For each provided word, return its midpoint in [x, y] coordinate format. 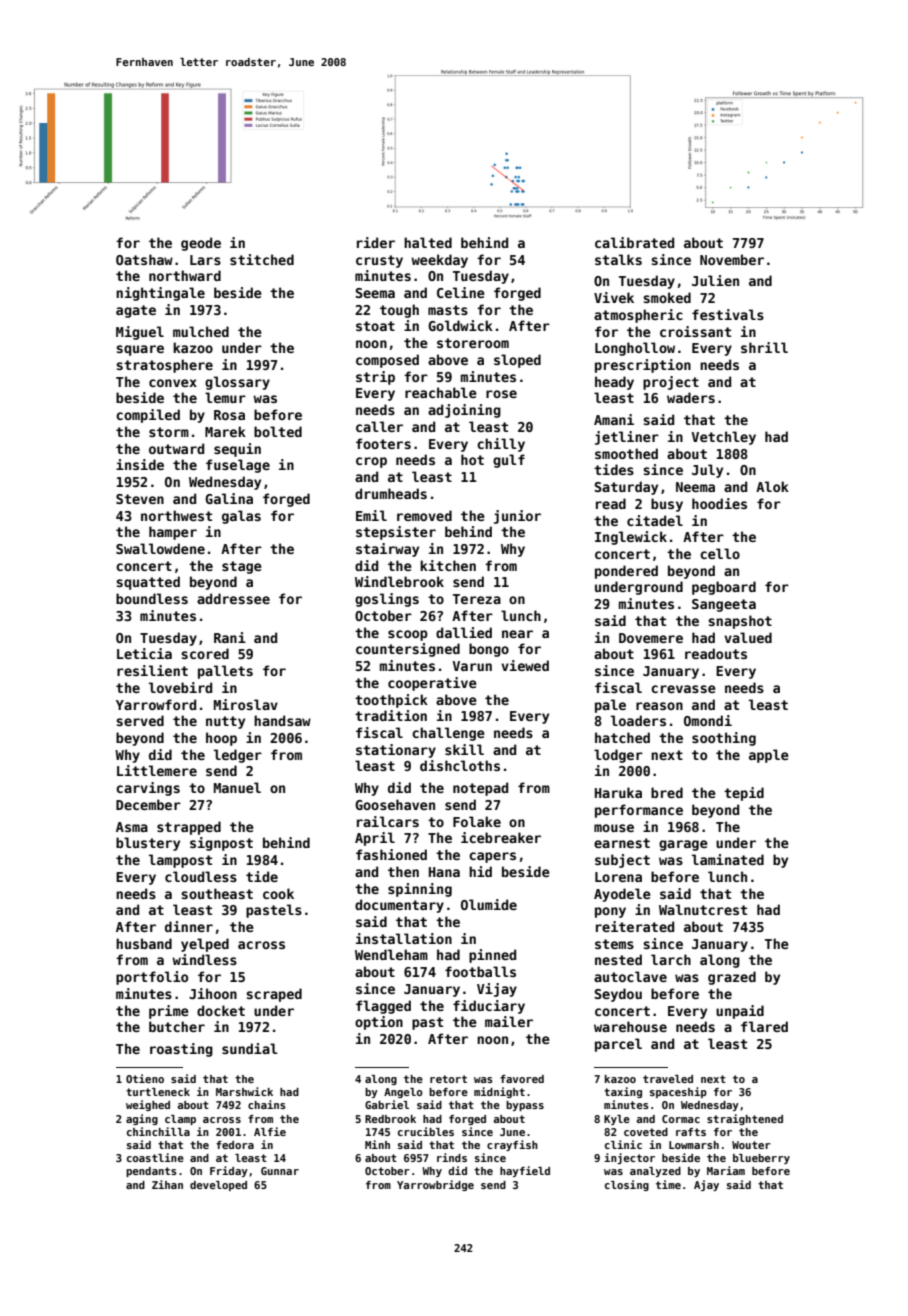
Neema [695, 487]
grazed [732, 978]
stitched [262, 259]
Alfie [270, 1131]
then [403, 871]
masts [448, 310]
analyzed [655, 1172]
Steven [140, 499]
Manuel [237, 787]
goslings [387, 600]
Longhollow [635, 349]
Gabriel [387, 1104]
